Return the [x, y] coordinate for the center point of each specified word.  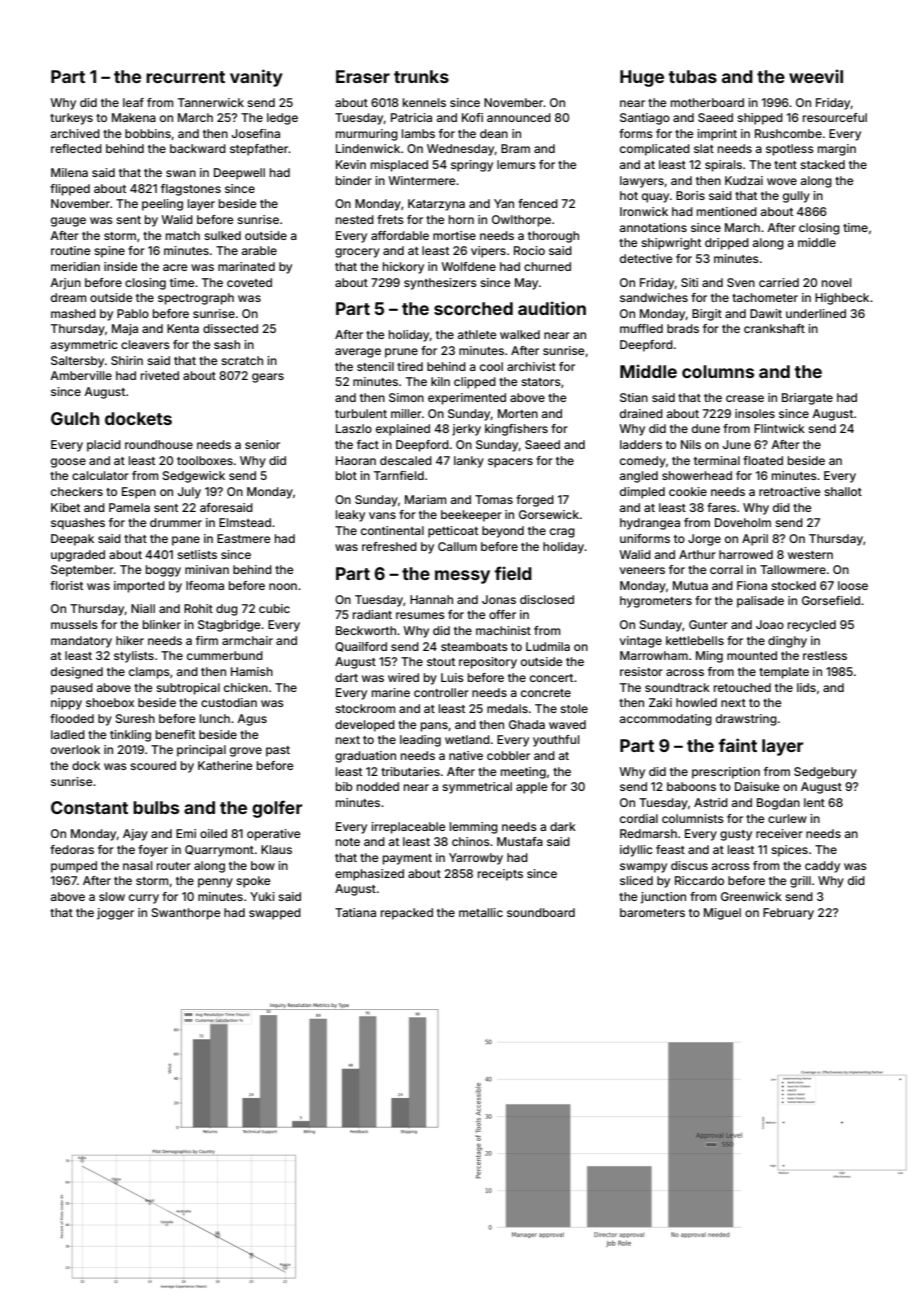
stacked [822, 164]
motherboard [707, 102]
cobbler [508, 755]
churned [547, 266]
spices [789, 851]
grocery [357, 253]
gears [268, 378]
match [183, 235]
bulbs [156, 807]
